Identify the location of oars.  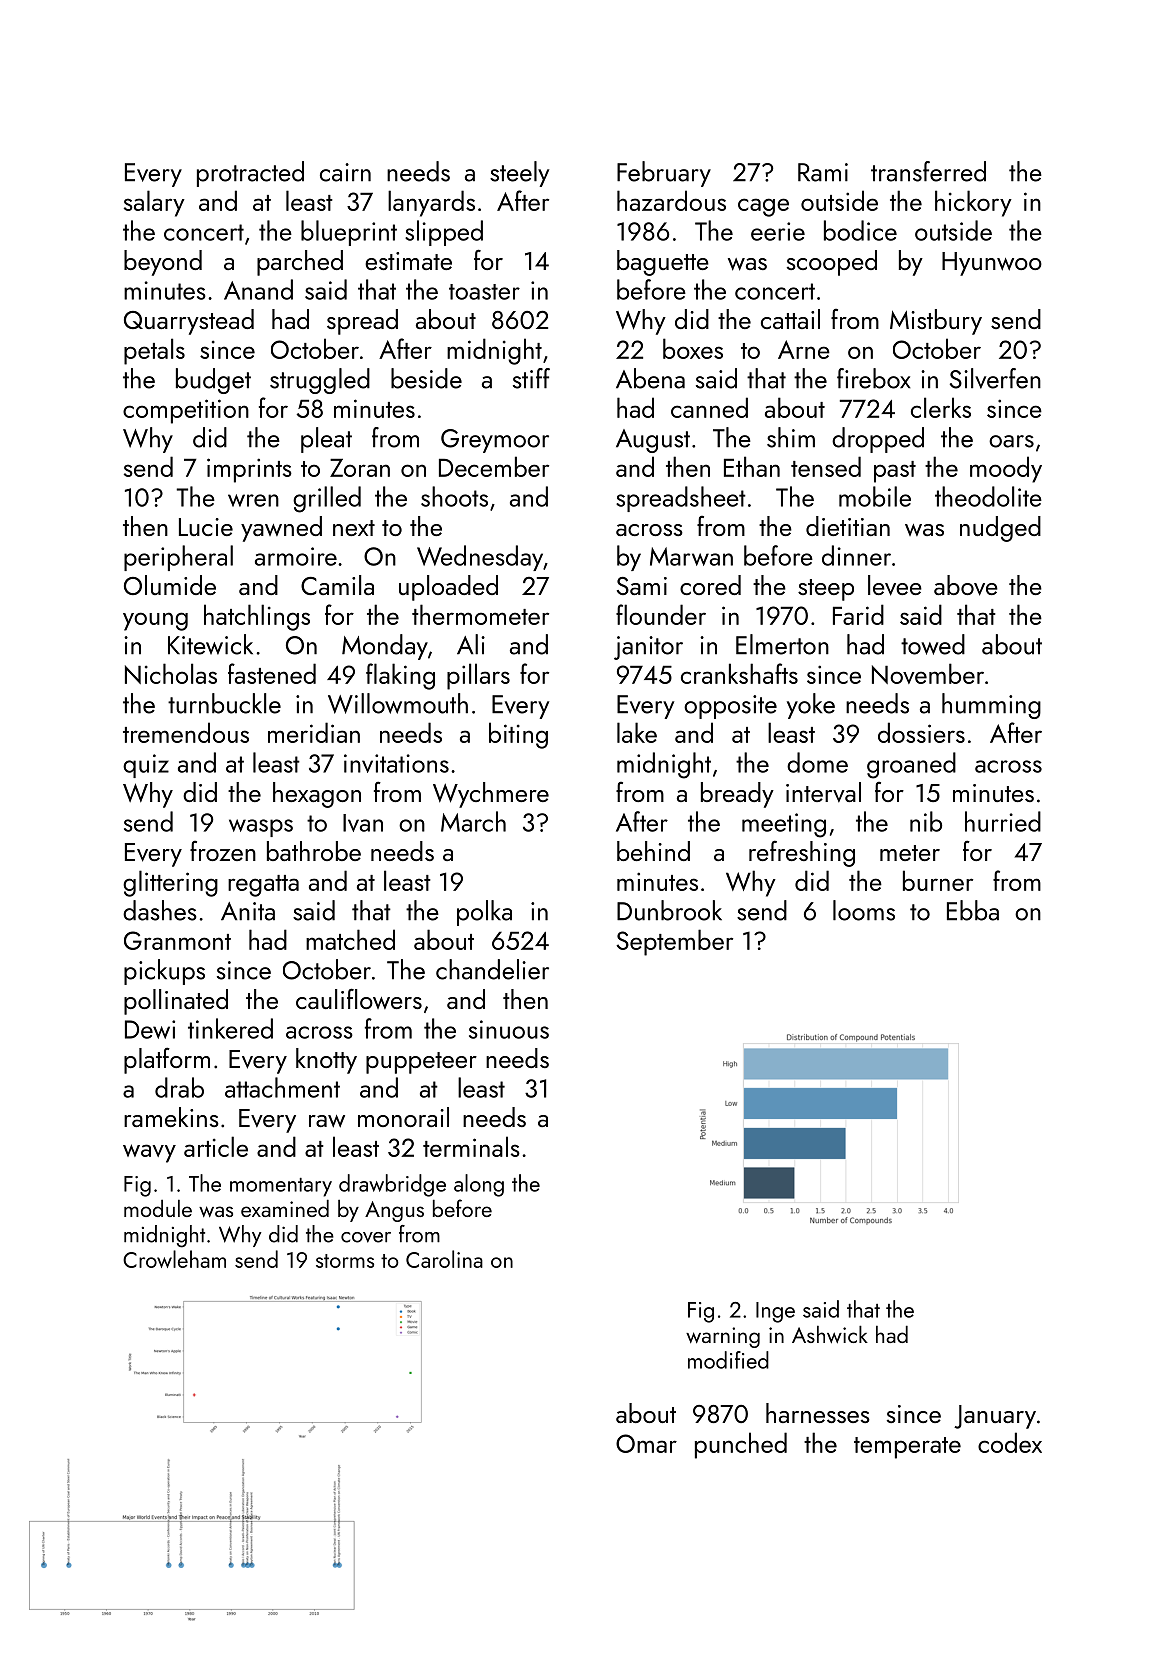
(1011, 441).
